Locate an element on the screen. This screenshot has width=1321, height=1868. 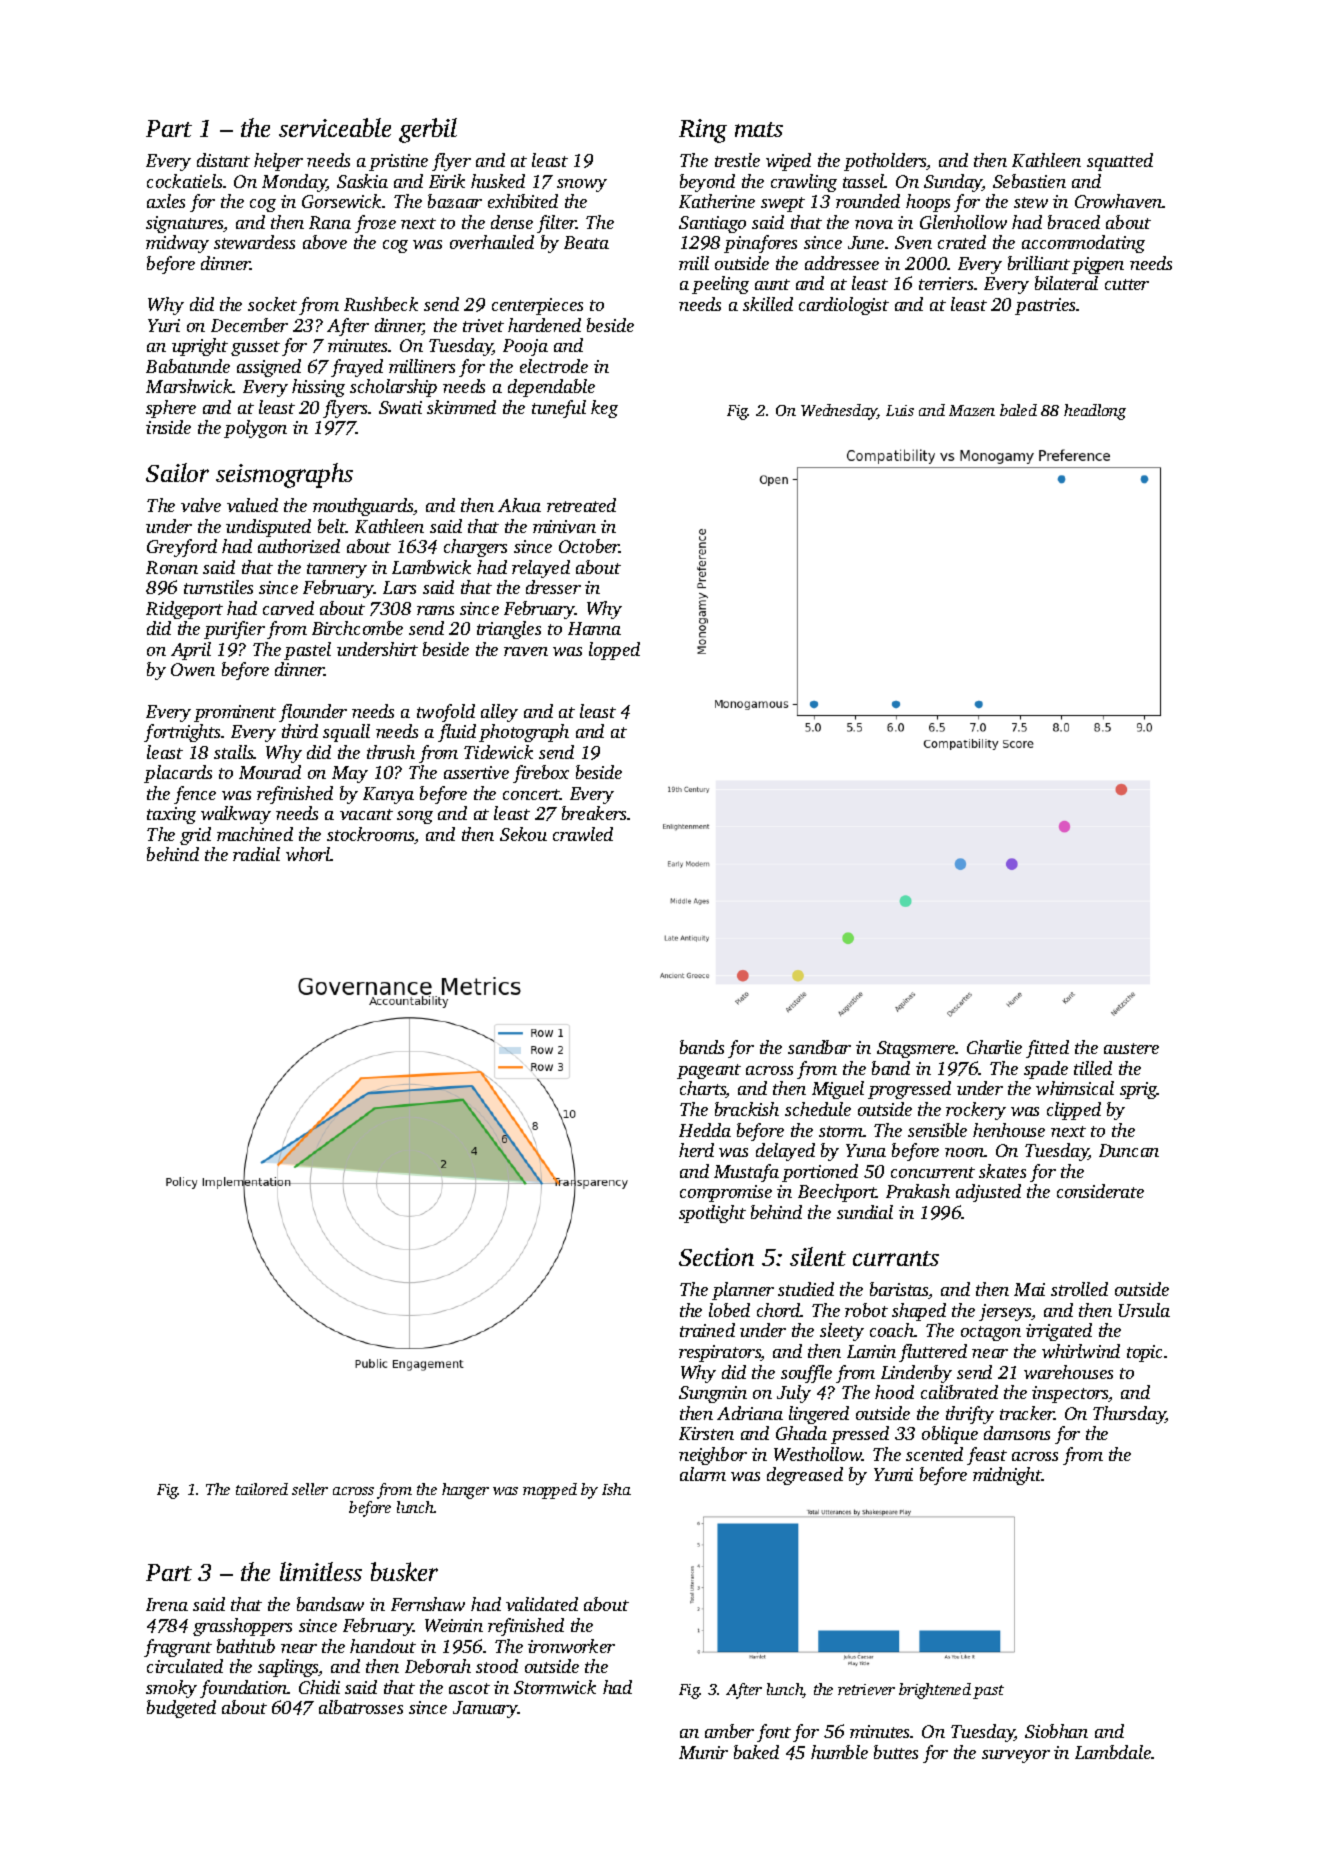
buttes is located at coordinates (896, 1752).
